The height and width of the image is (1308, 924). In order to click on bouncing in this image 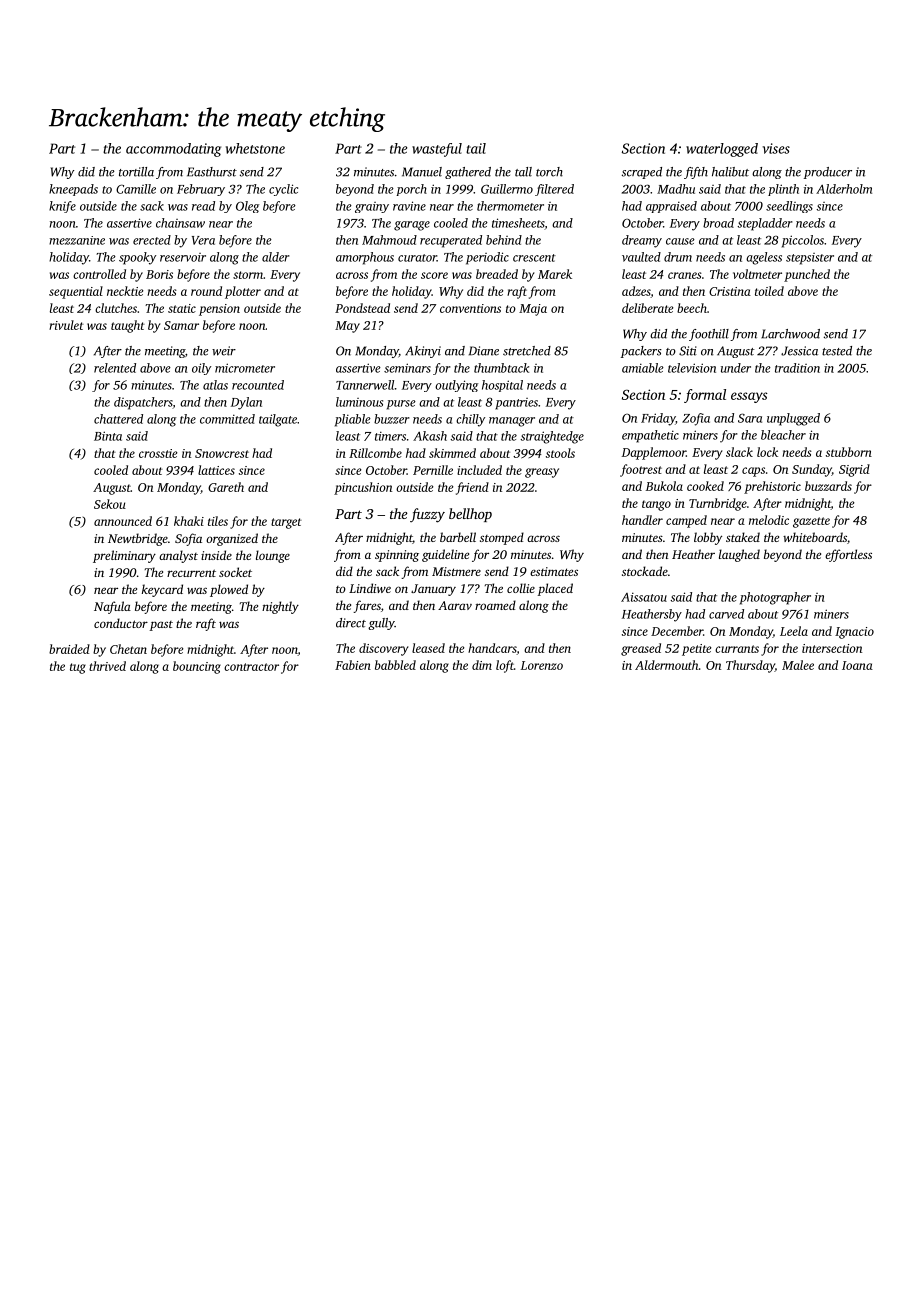, I will do `click(197, 667)`.
